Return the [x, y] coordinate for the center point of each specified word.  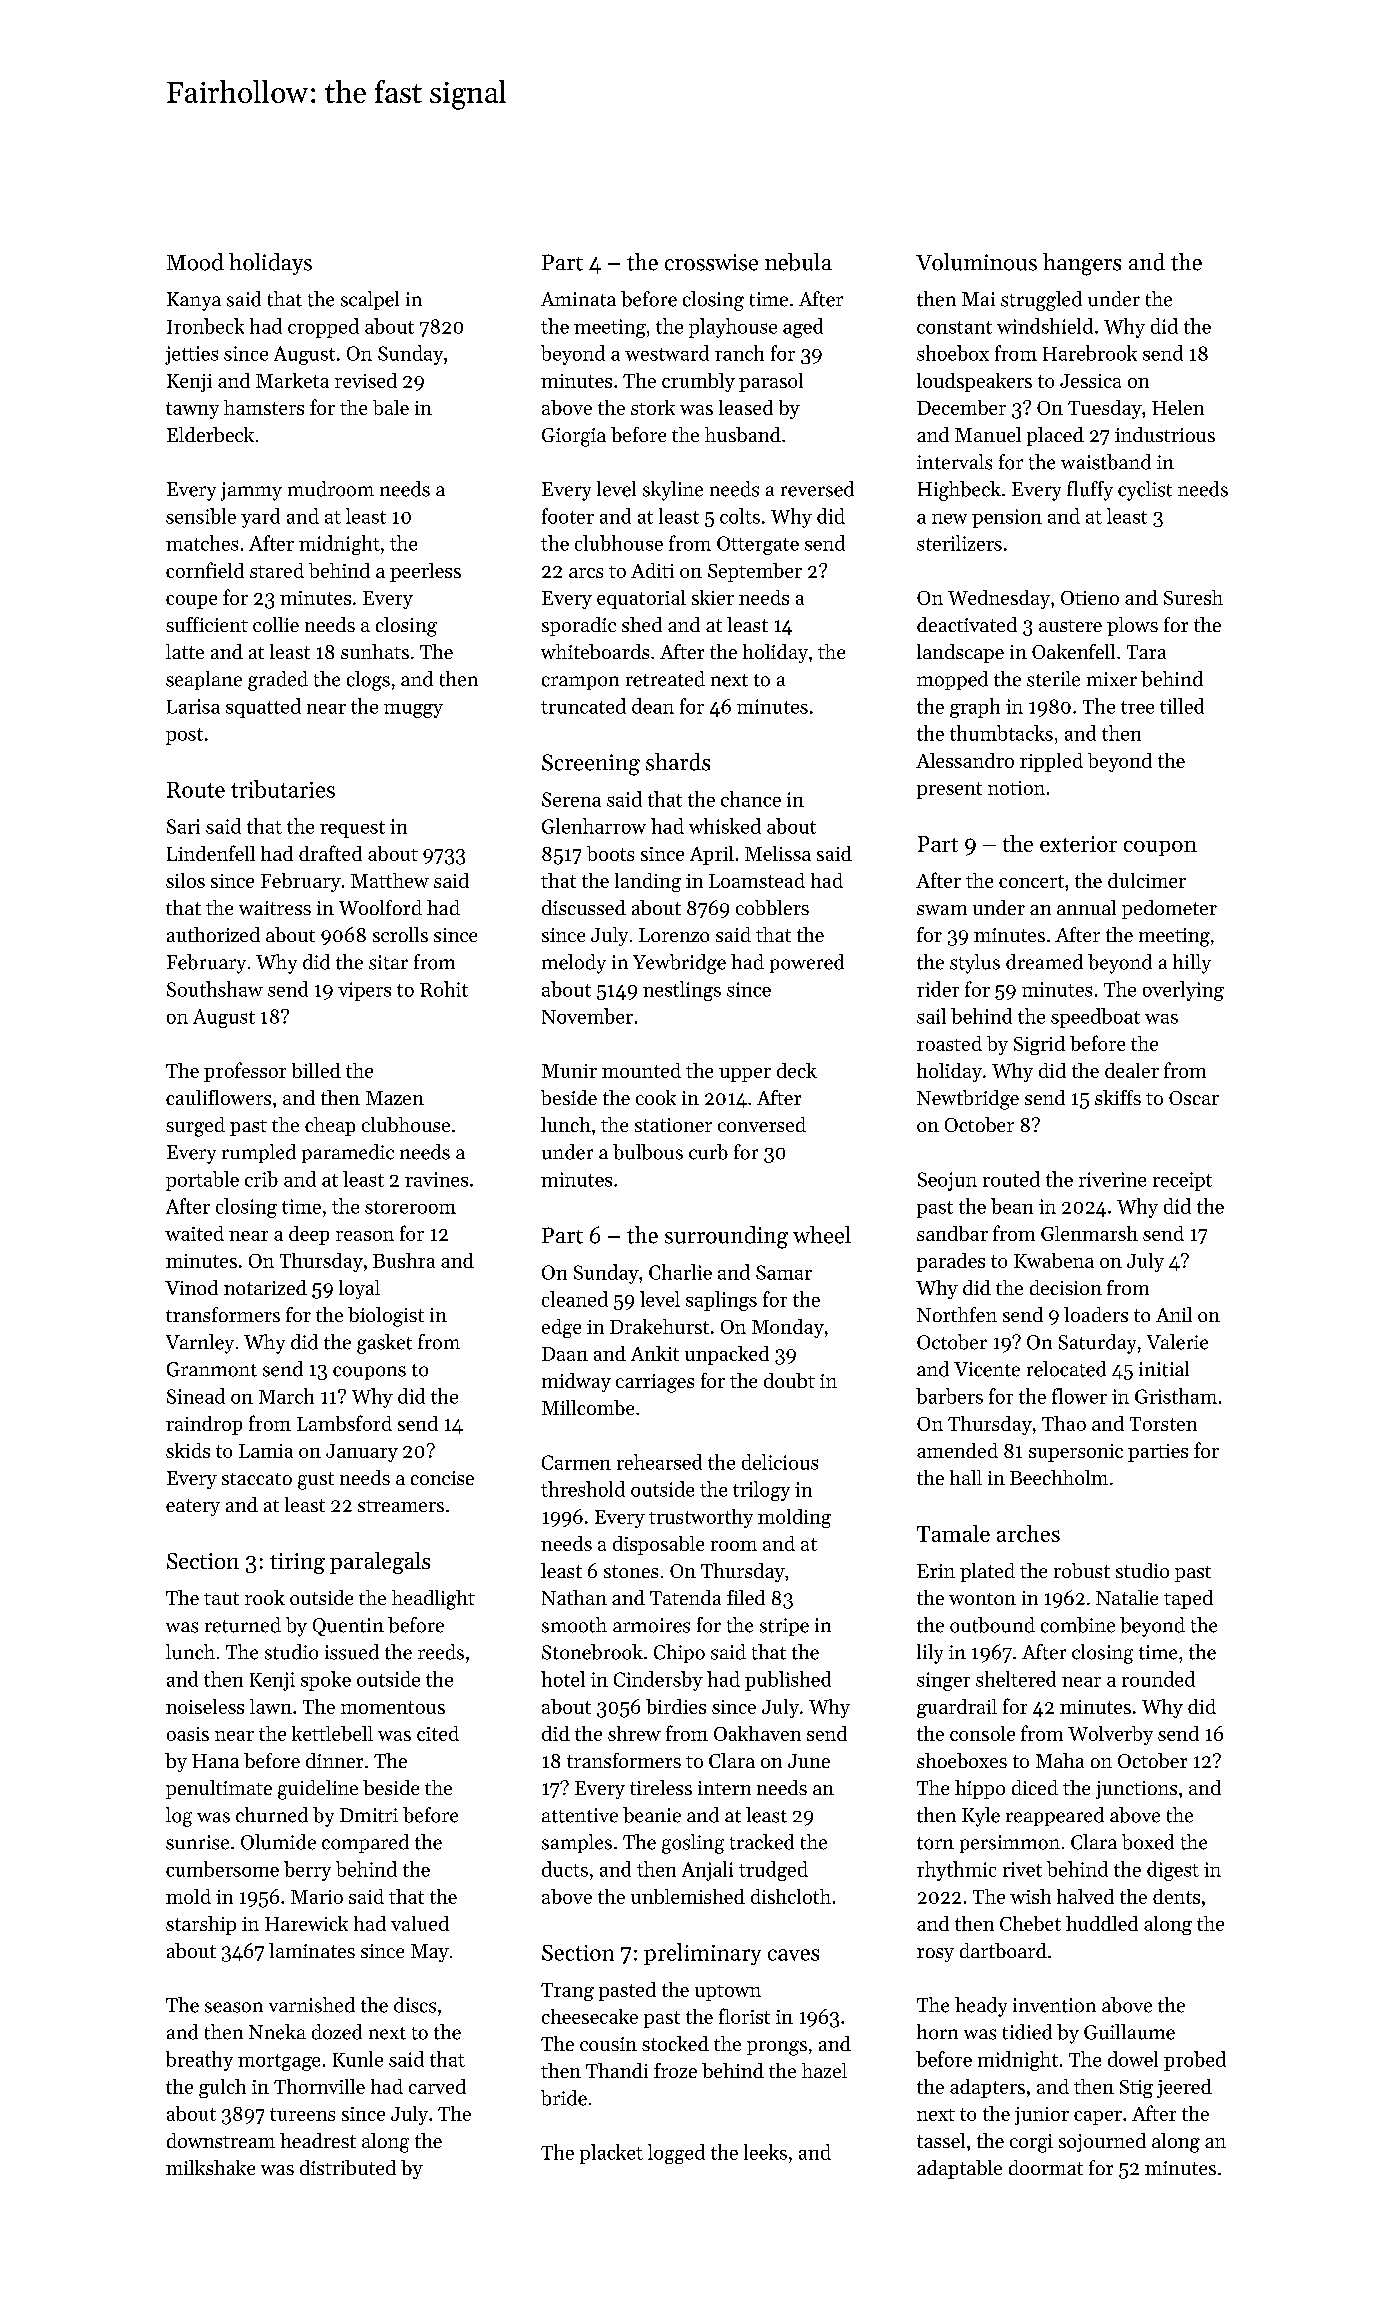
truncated [583, 706]
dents [1176, 1896]
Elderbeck [210, 434]
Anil [1174, 1314]
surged [195, 1127]
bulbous [648, 1152]
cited [438, 1733]
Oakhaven [757, 1733]
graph [975, 708]
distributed [348, 2167]
